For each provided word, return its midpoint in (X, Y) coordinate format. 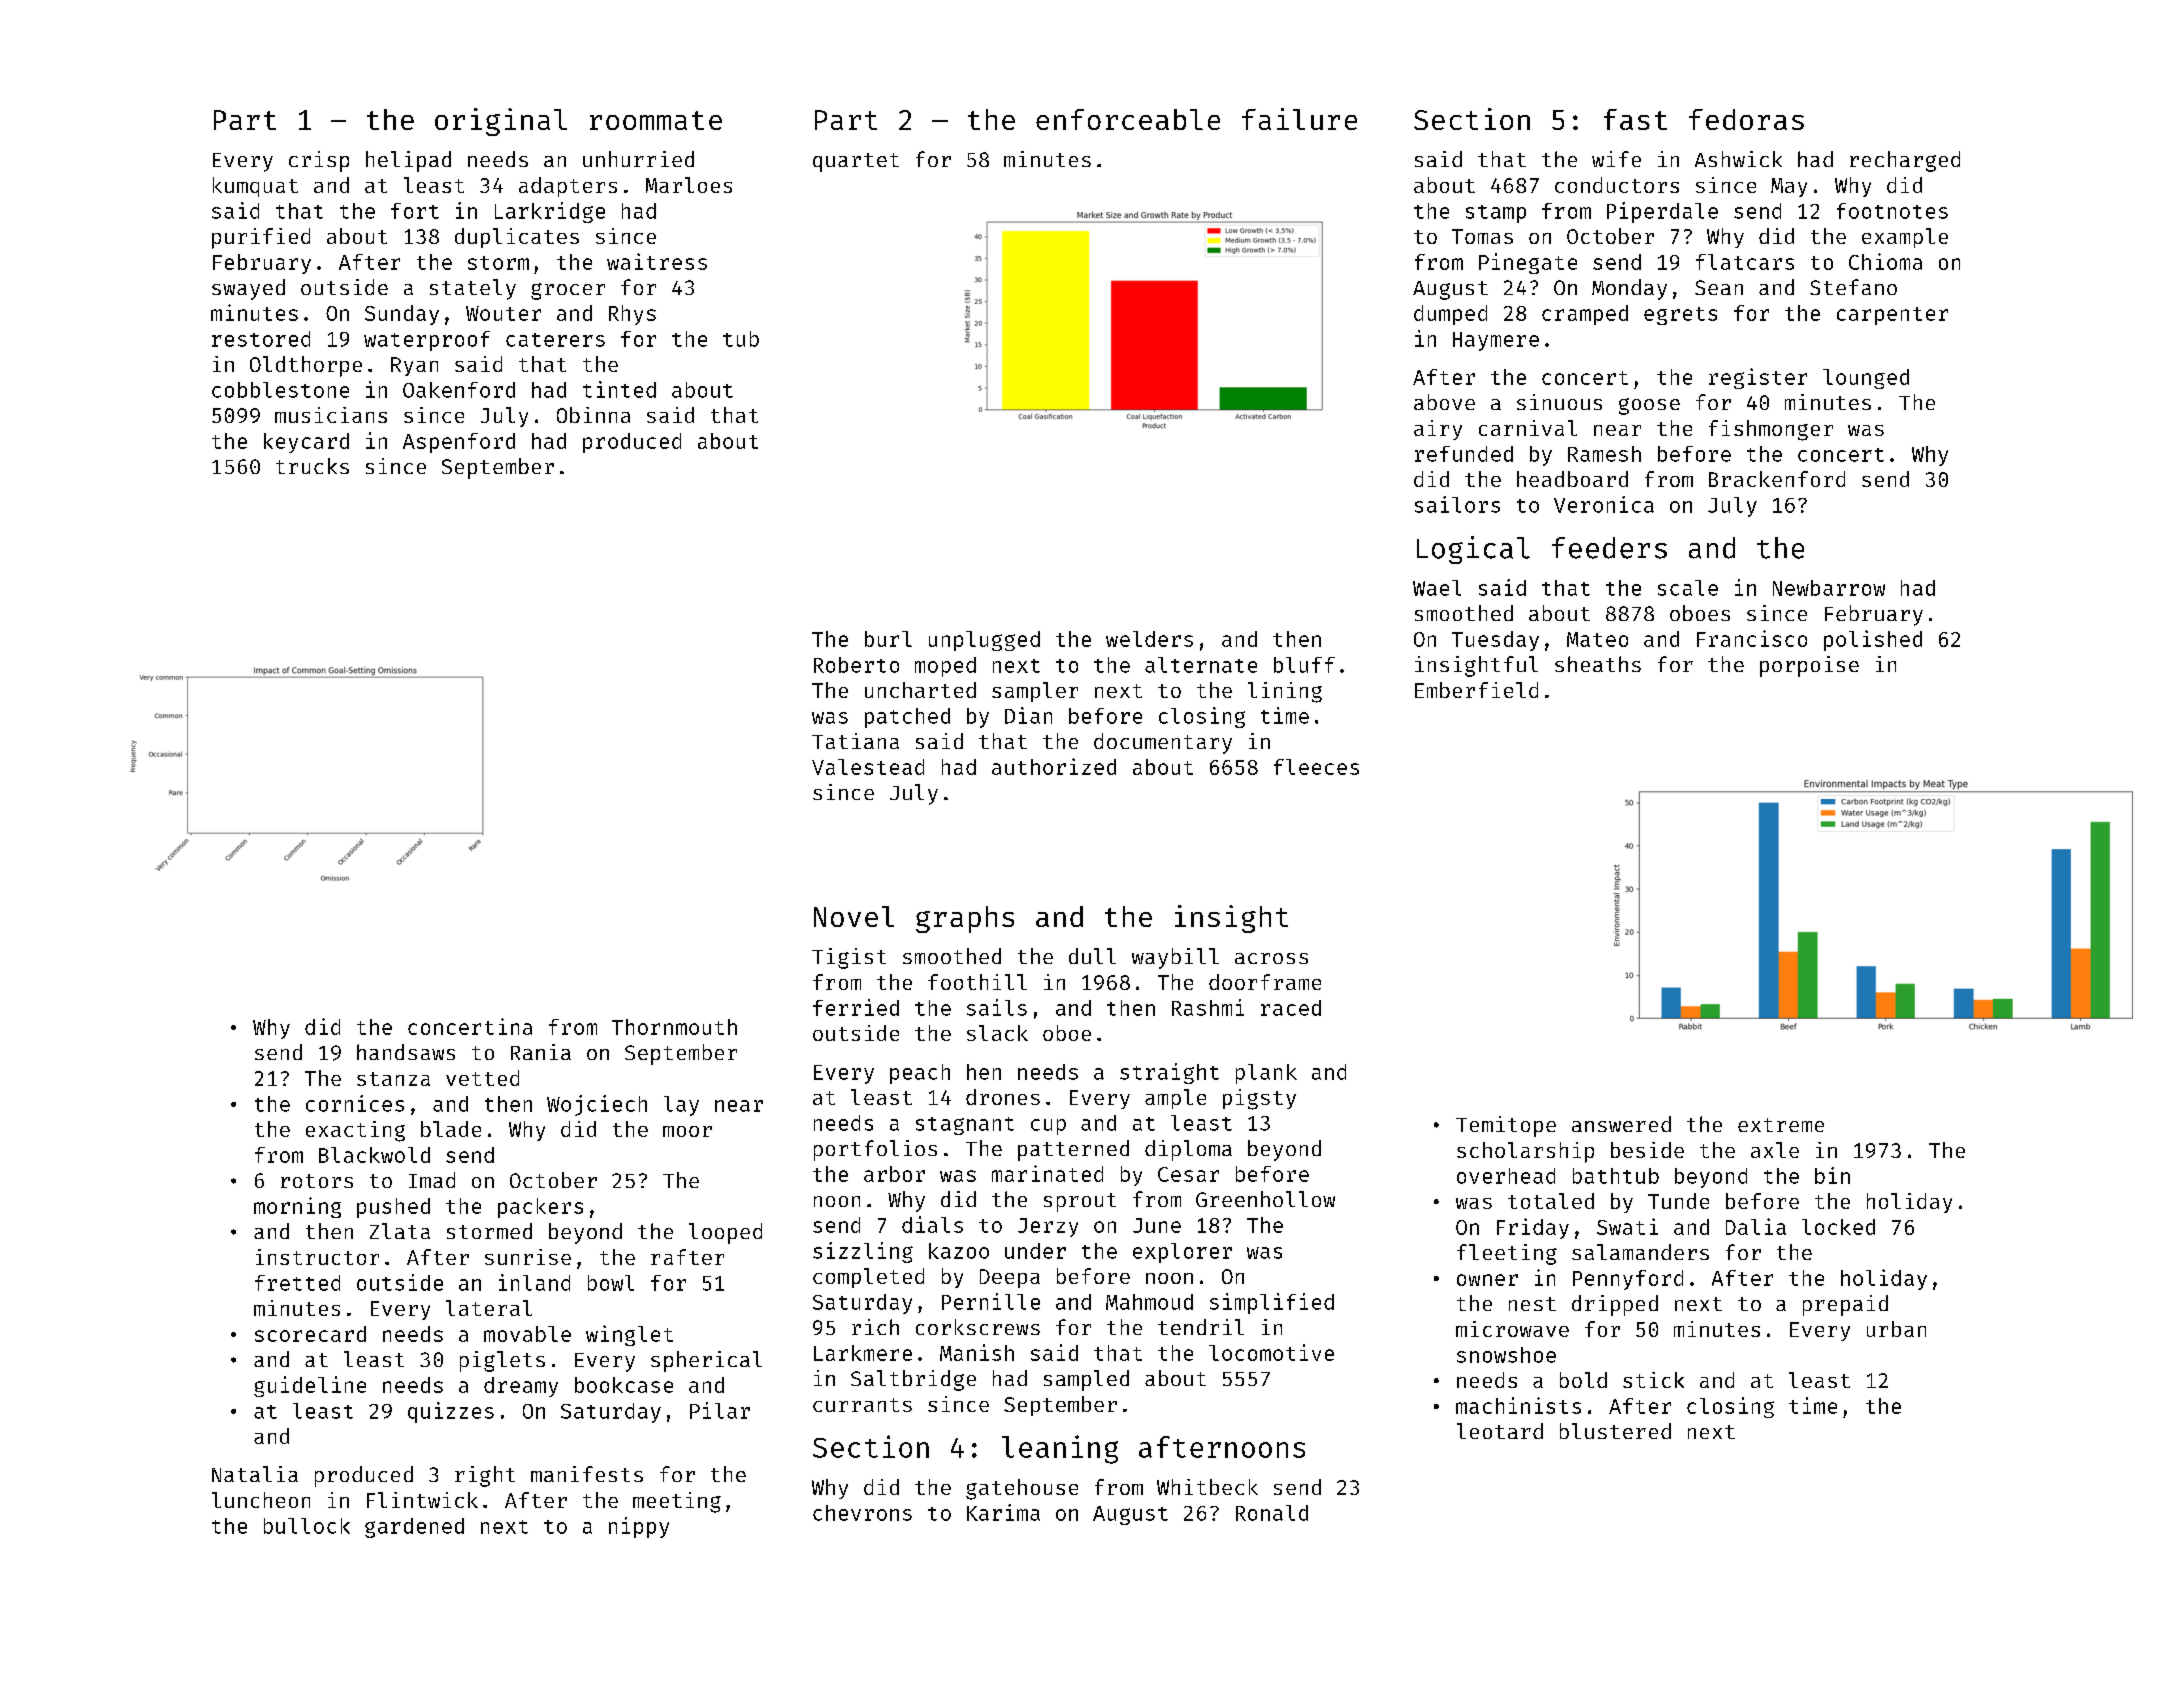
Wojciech (597, 1105)
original (501, 122)
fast (1635, 119)
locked (1838, 1227)
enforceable (1128, 119)
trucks (312, 466)
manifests (587, 1474)
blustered (1615, 1431)
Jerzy (1048, 1227)
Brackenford (1777, 479)
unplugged (984, 641)
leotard (1500, 1431)
